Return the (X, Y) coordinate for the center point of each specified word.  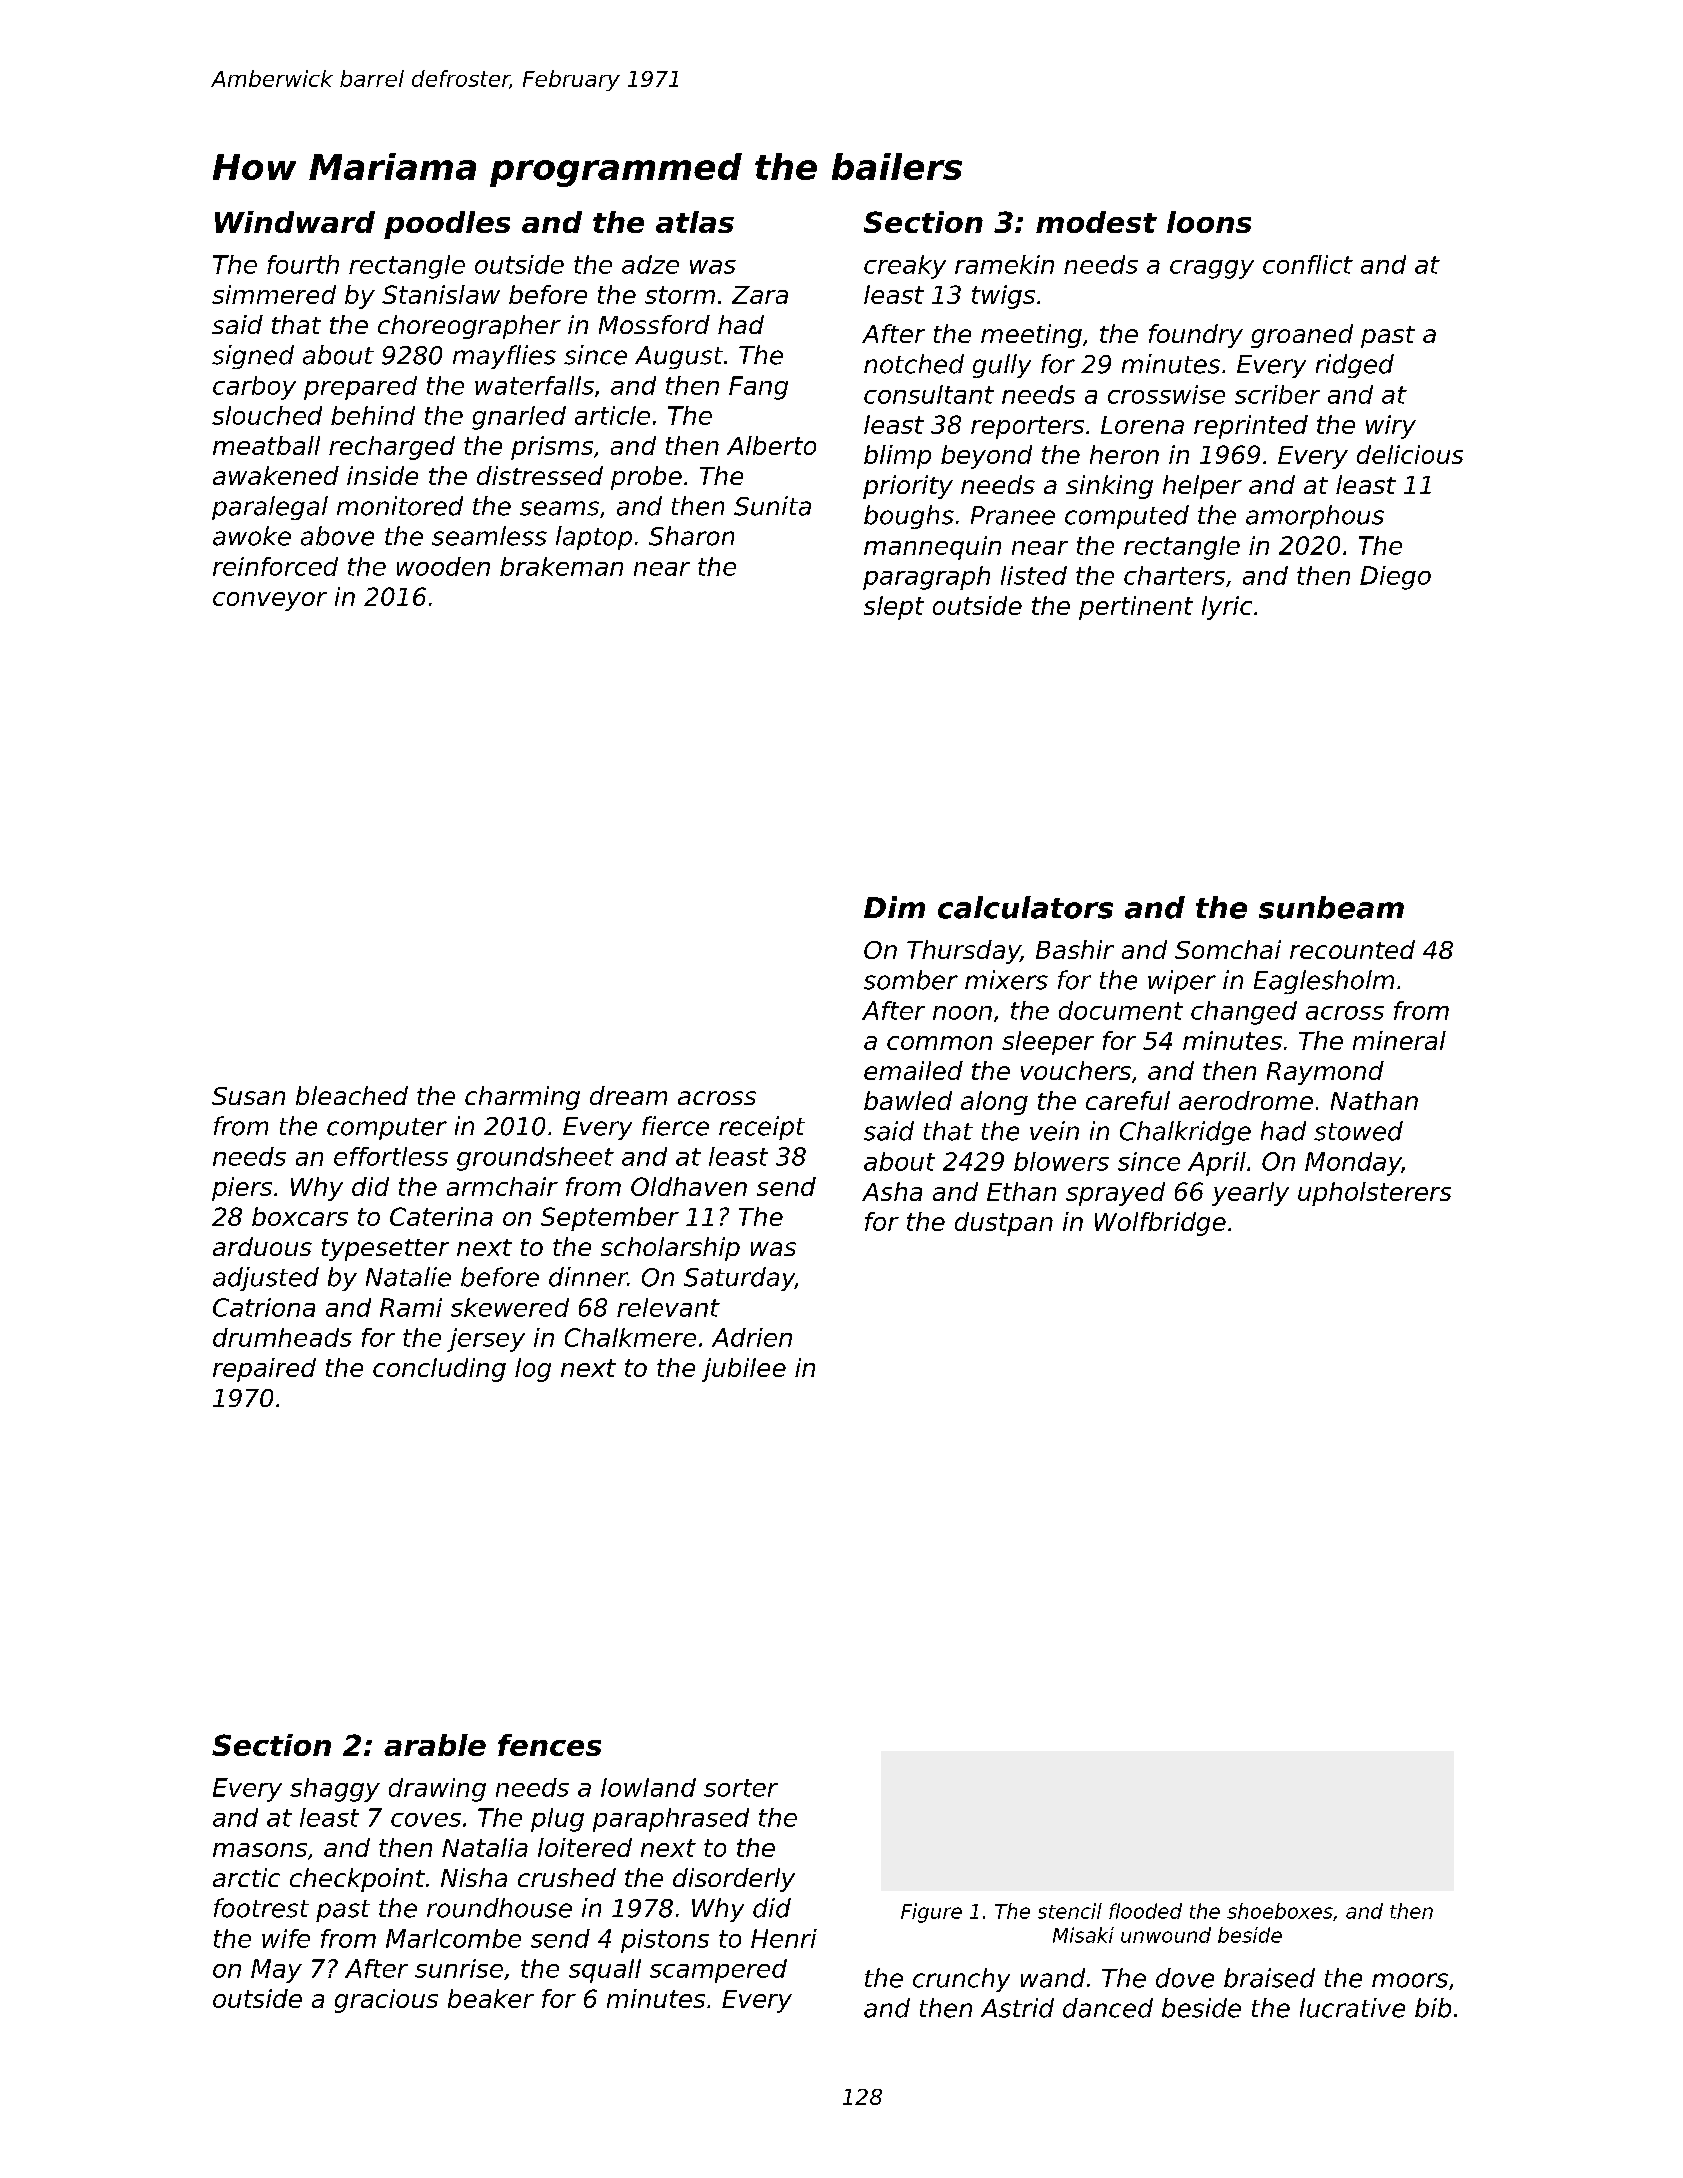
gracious (386, 2001)
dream (628, 1095)
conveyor (270, 601)
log (533, 1370)
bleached (352, 1095)
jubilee (744, 1370)
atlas (695, 222)
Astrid (1017, 2008)
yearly (1250, 1194)
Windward (295, 222)
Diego (1395, 578)
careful (1128, 1100)
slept (894, 608)
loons (1209, 222)
